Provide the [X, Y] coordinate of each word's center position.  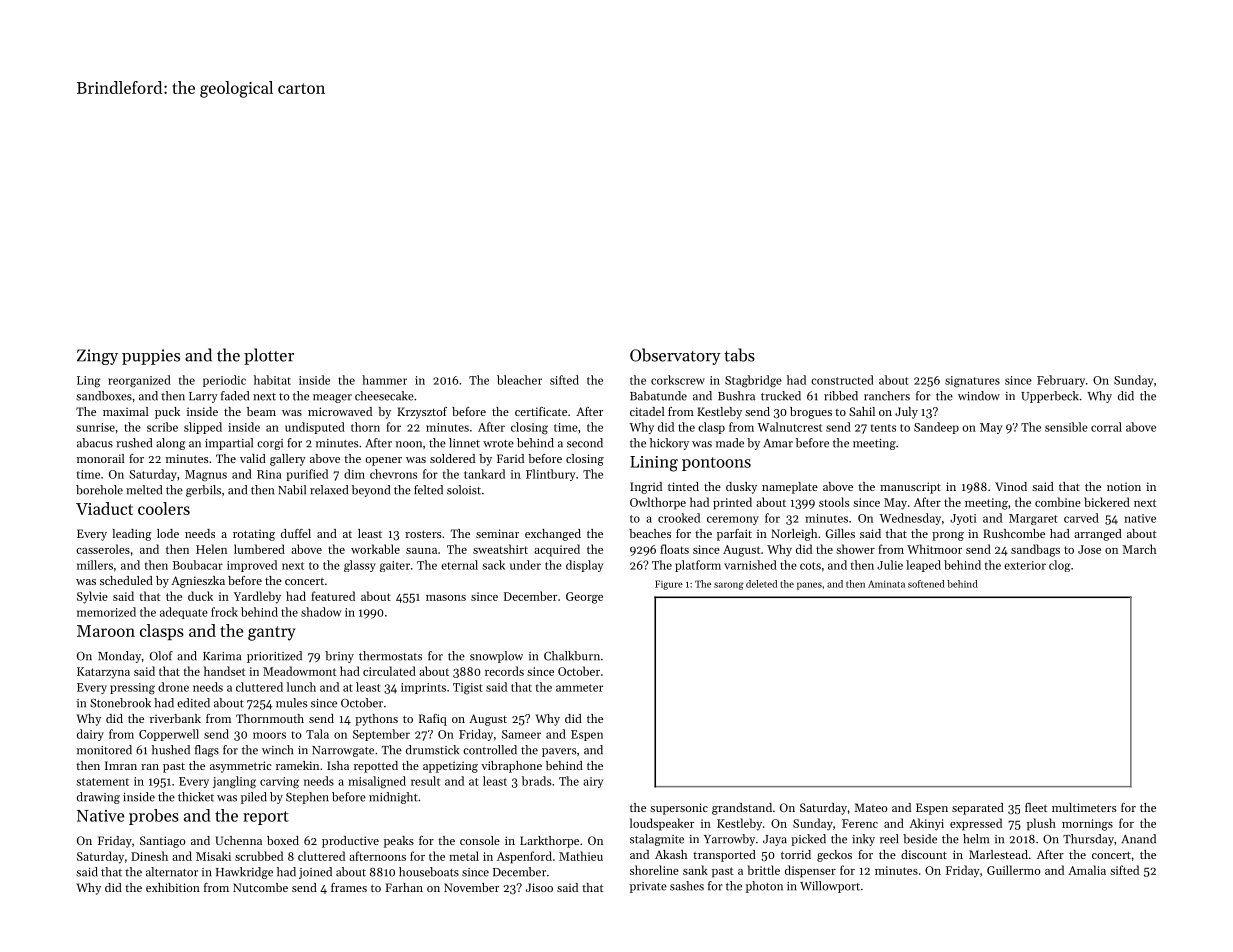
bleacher [519, 380]
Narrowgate [343, 751]
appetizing [450, 767]
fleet [1036, 807]
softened [926, 584]
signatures [972, 382]
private [648, 887]
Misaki [213, 856]
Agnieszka [198, 582]
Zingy [97, 357]
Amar [778, 443]
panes [809, 586]
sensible [1066, 427]
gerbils [203, 491]
